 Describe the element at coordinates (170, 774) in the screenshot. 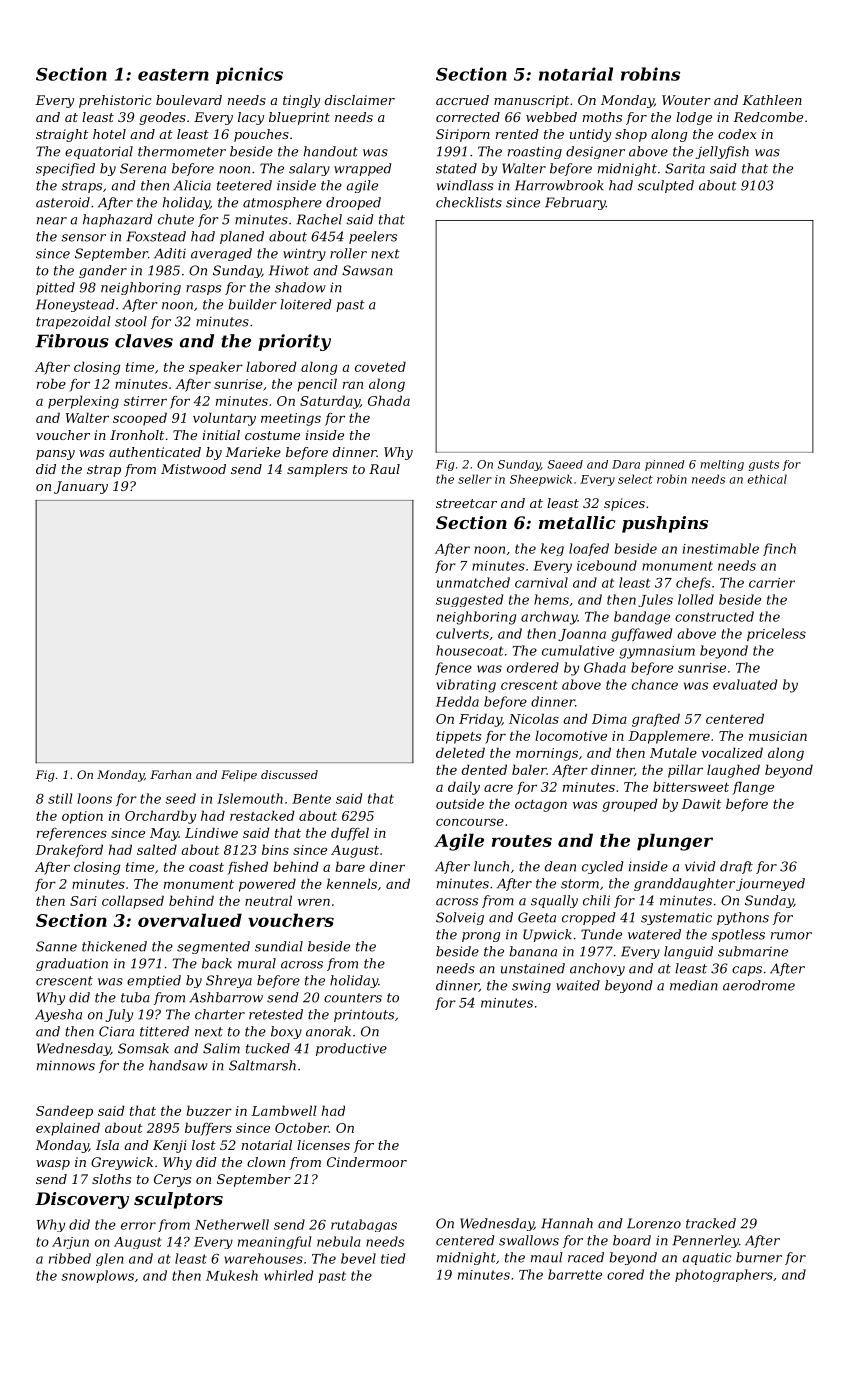

I see `Farhan` at that location.
